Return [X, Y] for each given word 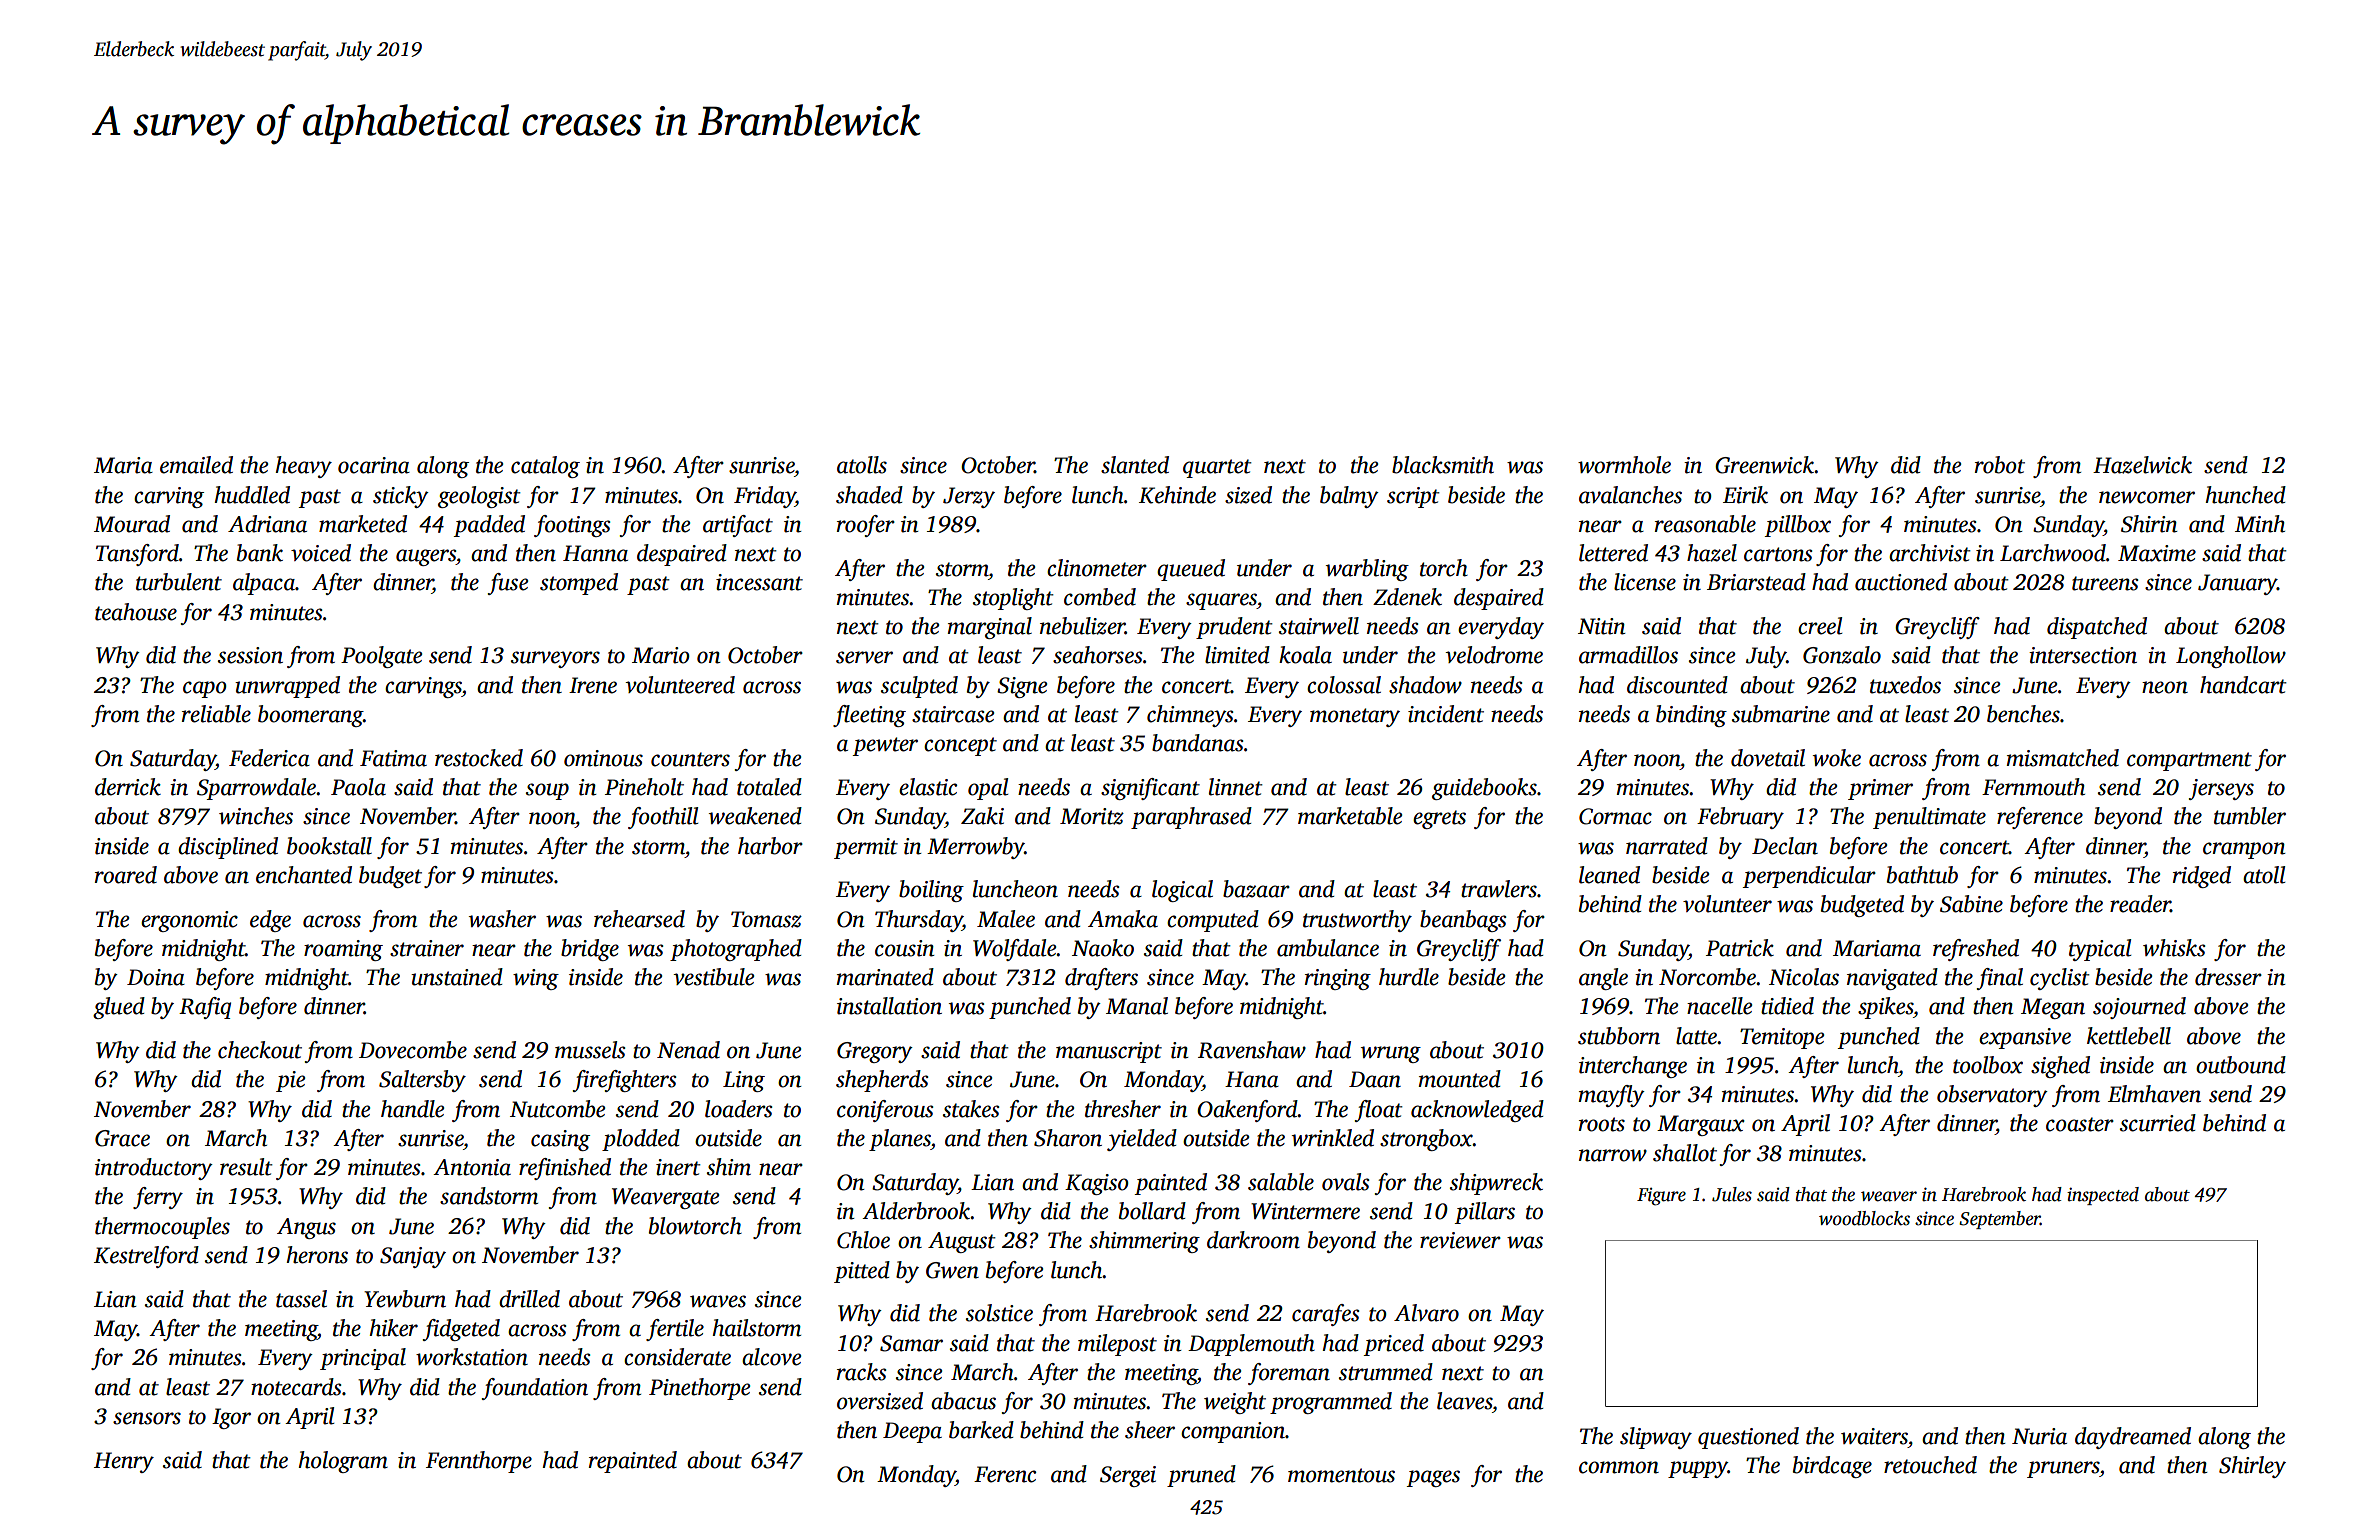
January [2237, 584]
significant [1150, 789]
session [250, 655]
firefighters [624, 1081]
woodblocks [1864, 1218]
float [1379, 1111]
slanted [1135, 465]
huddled [252, 495]
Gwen [952, 1270]
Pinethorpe [699, 1389]
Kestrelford [146, 1257]
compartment [2189, 761]
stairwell [1319, 626]
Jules [1732, 1194]
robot [2000, 465]
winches [256, 816]
